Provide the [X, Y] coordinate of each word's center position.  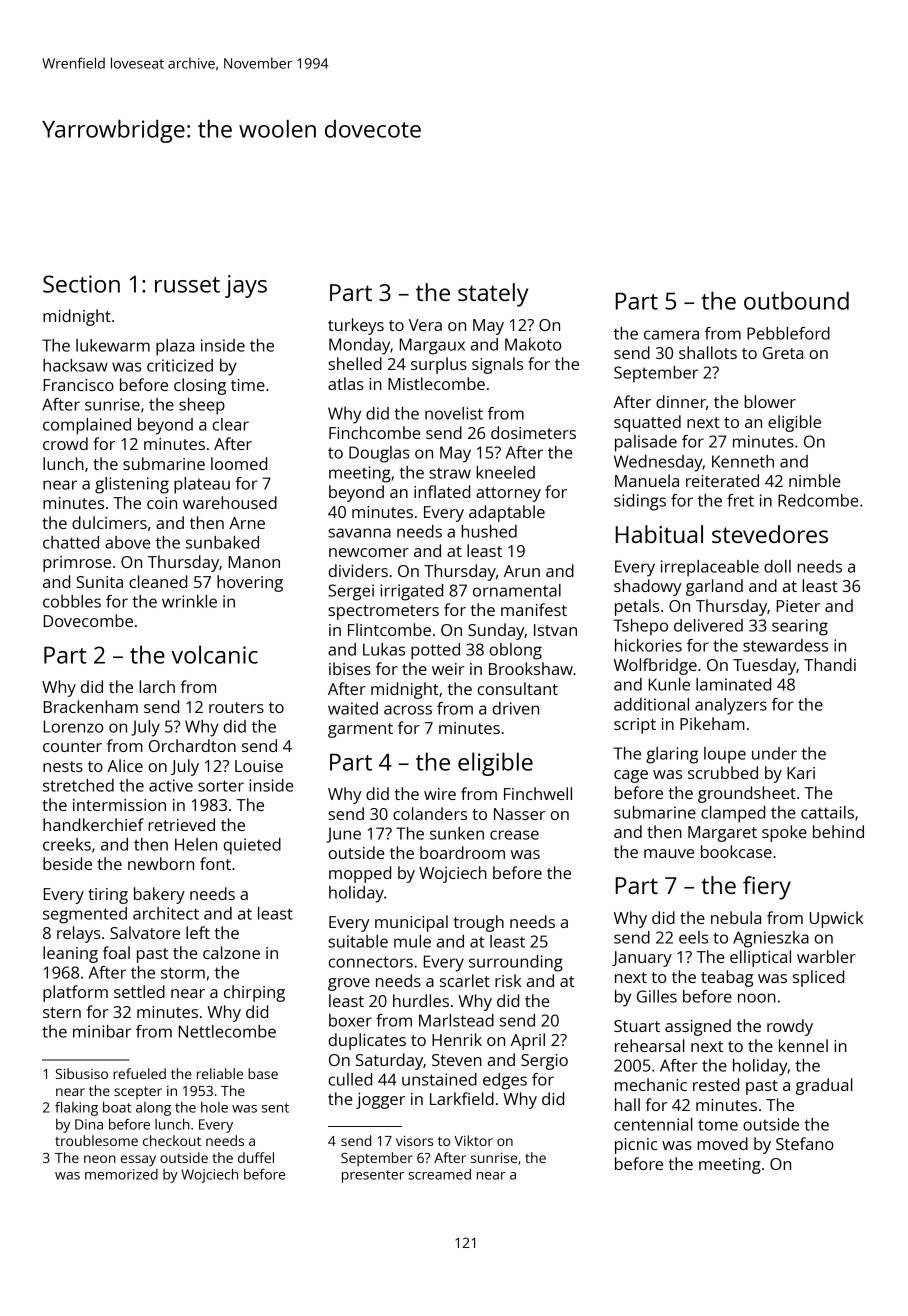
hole [214, 1107]
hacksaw [75, 365]
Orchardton [192, 745]
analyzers [731, 706]
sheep [202, 406]
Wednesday [658, 463]
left [198, 932]
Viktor [473, 1140]
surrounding [516, 963]
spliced [818, 978]
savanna [359, 533]
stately [493, 295]
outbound [796, 300]
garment [360, 730]
